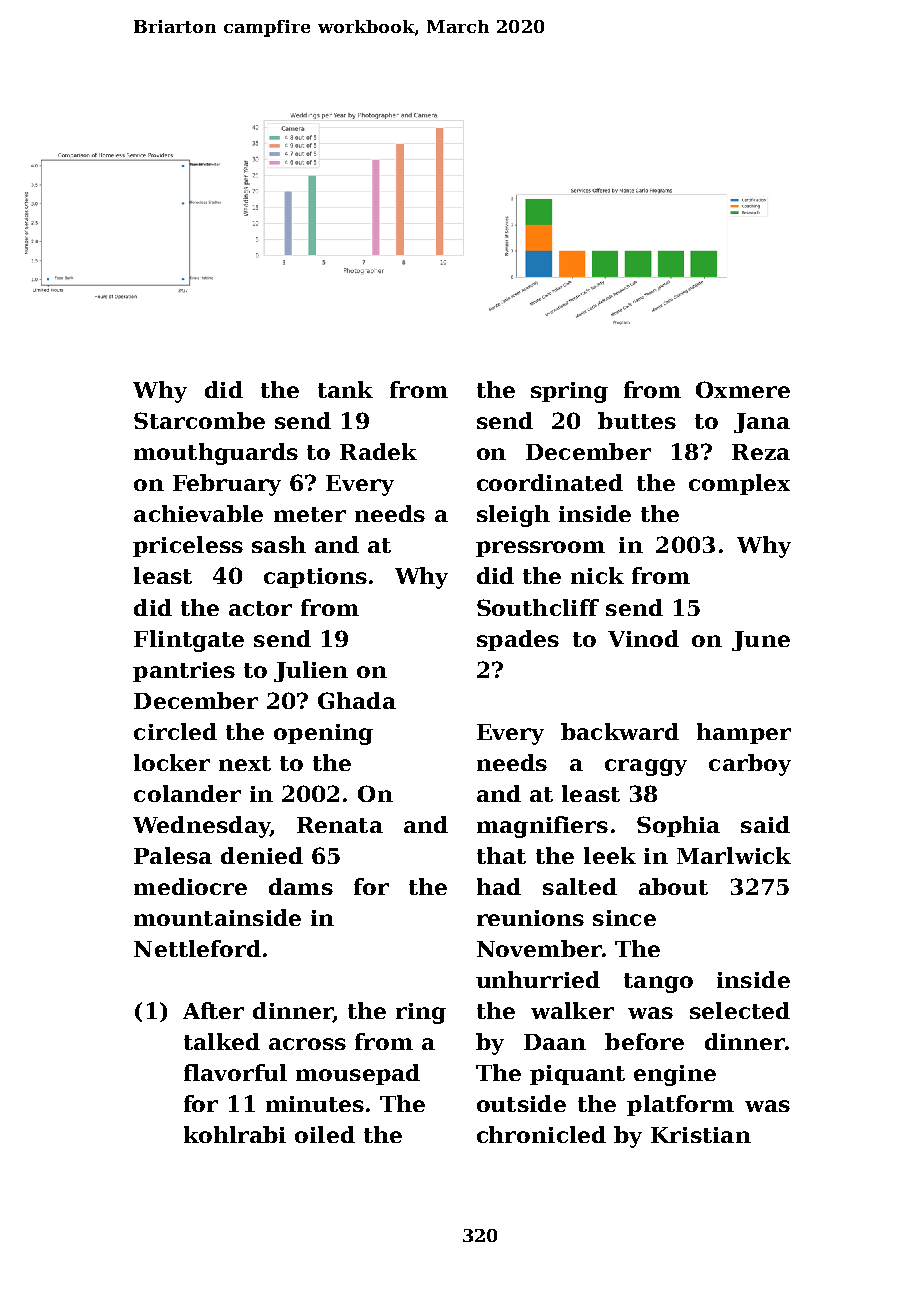 The width and height of the image is (924, 1311). Describe the element at coordinates (538, 979) in the image. I see `unhurried` at that location.
